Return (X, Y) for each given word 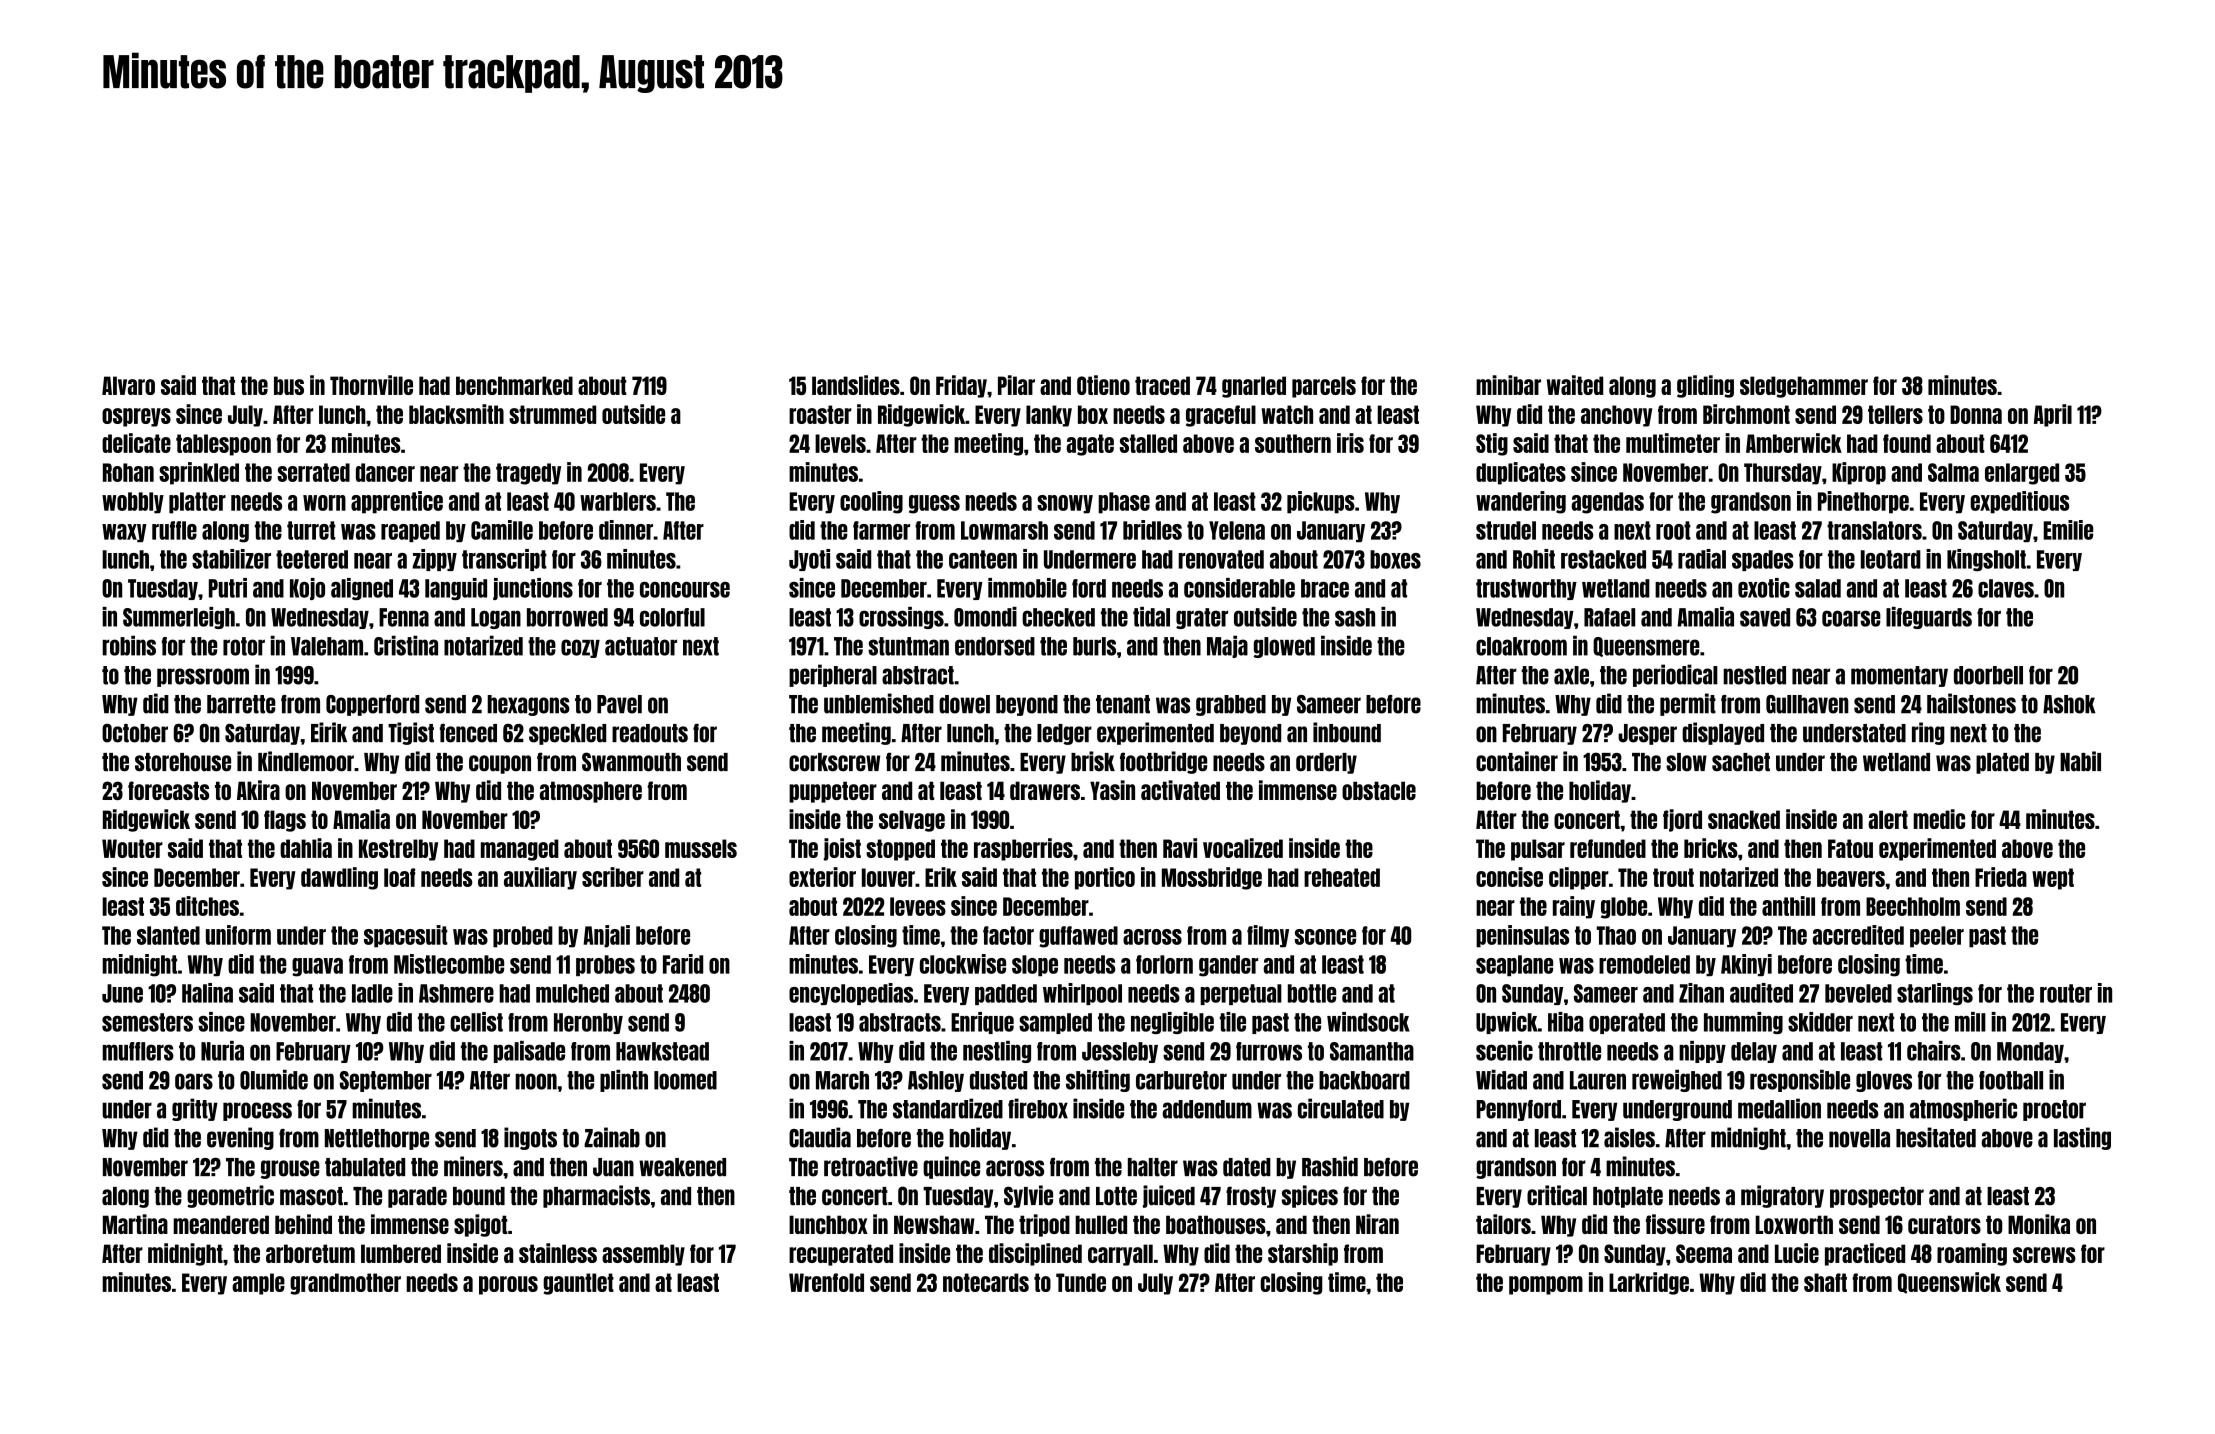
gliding (1705, 386)
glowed (1284, 647)
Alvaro (128, 385)
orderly (1326, 763)
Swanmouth (631, 762)
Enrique (982, 1023)
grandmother (345, 1284)
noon (536, 1081)
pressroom (203, 677)
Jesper (1647, 734)
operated (1627, 1023)
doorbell (1988, 675)
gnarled (1254, 387)
